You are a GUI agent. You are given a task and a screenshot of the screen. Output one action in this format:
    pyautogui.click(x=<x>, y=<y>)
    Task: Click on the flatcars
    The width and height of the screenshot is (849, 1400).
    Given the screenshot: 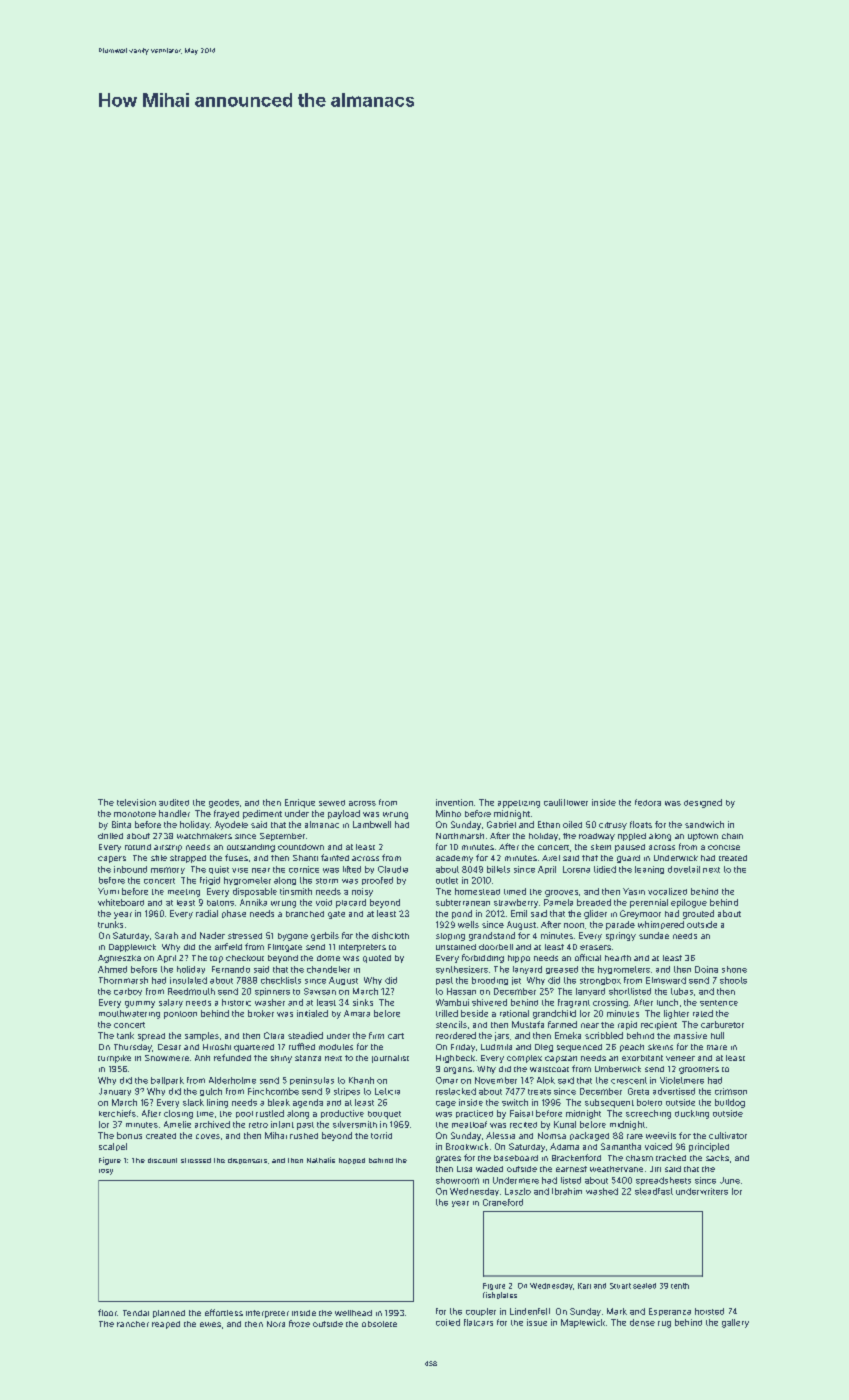 What is the action you would take?
    pyautogui.click(x=478, y=1322)
